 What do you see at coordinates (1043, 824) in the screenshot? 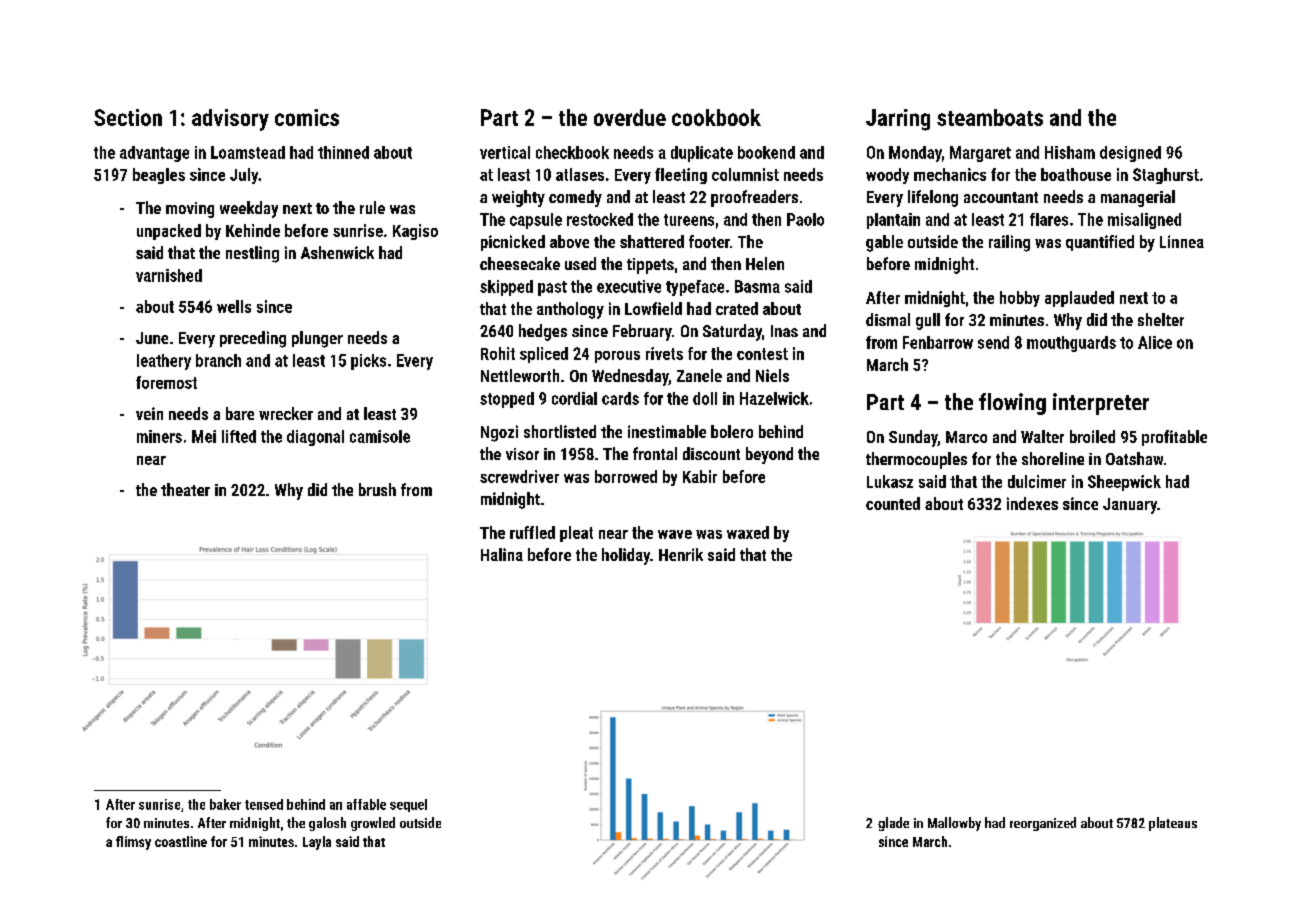
I see `reorganized` at bounding box center [1043, 824].
